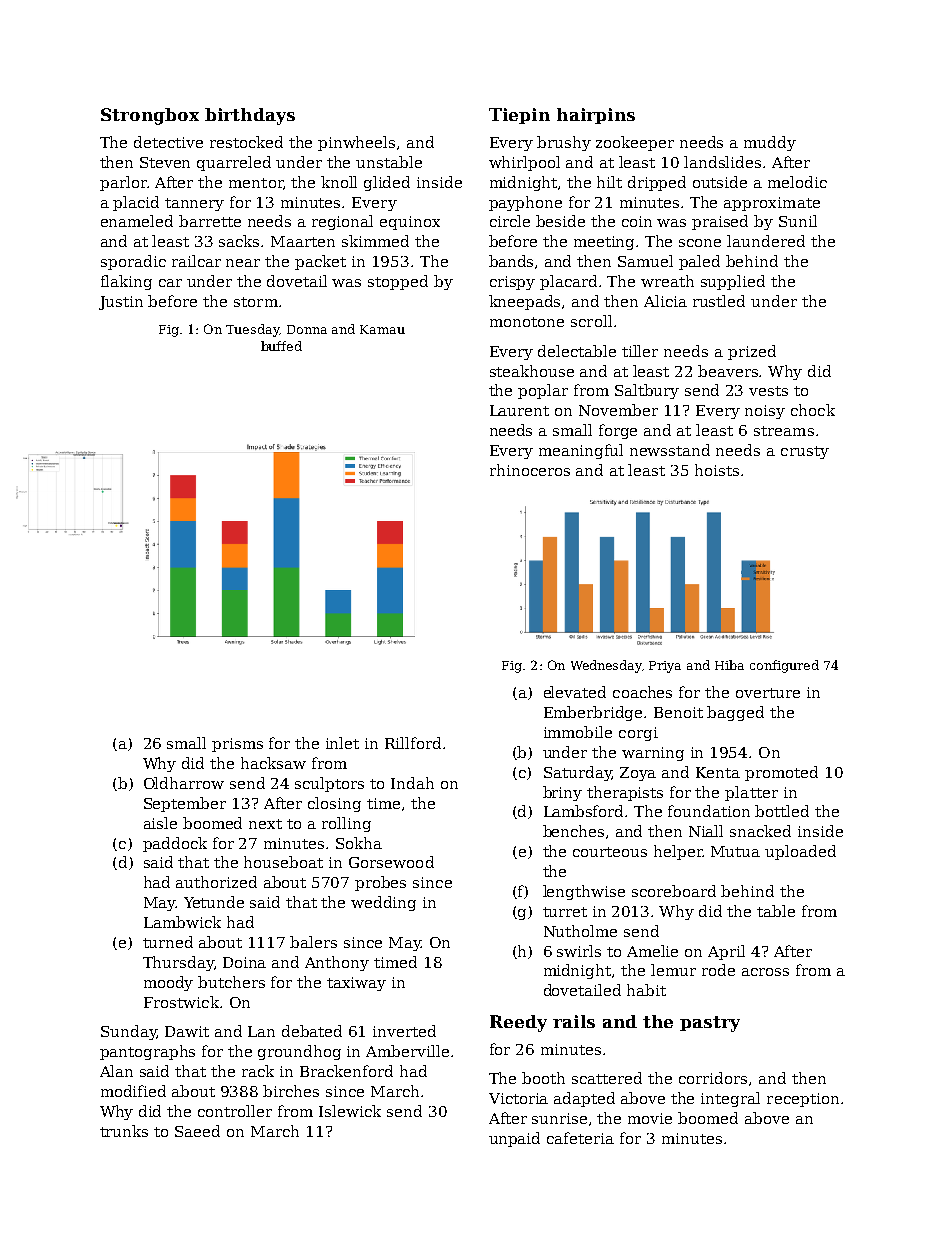 Image resolution: width=952 pixels, height=1233 pixels. What do you see at coordinates (281, 346) in the screenshot?
I see `buffed` at bounding box center [281, 346].
